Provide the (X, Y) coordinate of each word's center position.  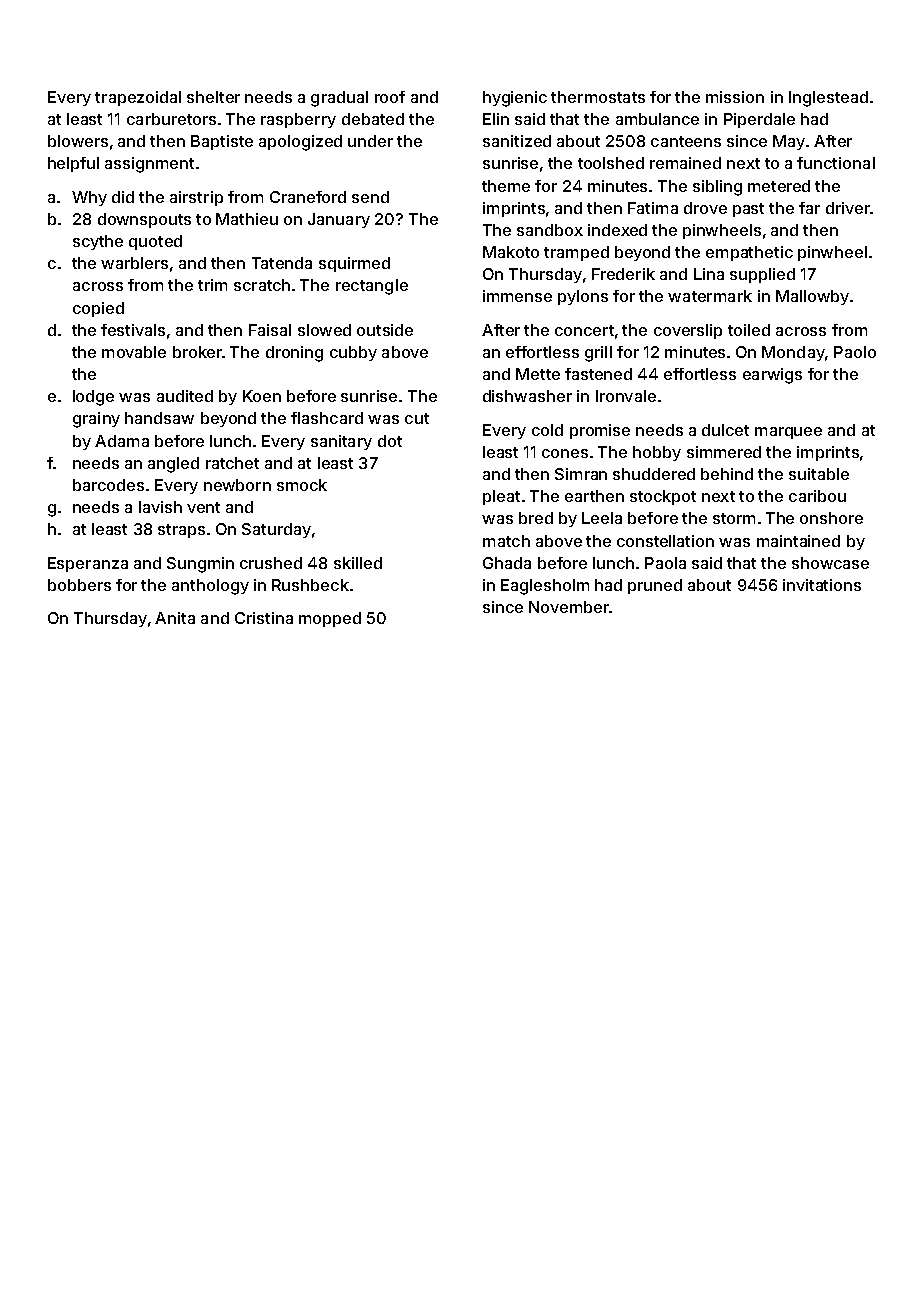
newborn (237, 485)
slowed (324, 330)
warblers (134, 263)
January (339, 220)
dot (390, 441)
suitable (819, 474)
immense (517, 296)
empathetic (749, 253)
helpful (73, 164)
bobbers (79, 585)
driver (848, 208)
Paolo (855, 352)
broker (197, 352)
